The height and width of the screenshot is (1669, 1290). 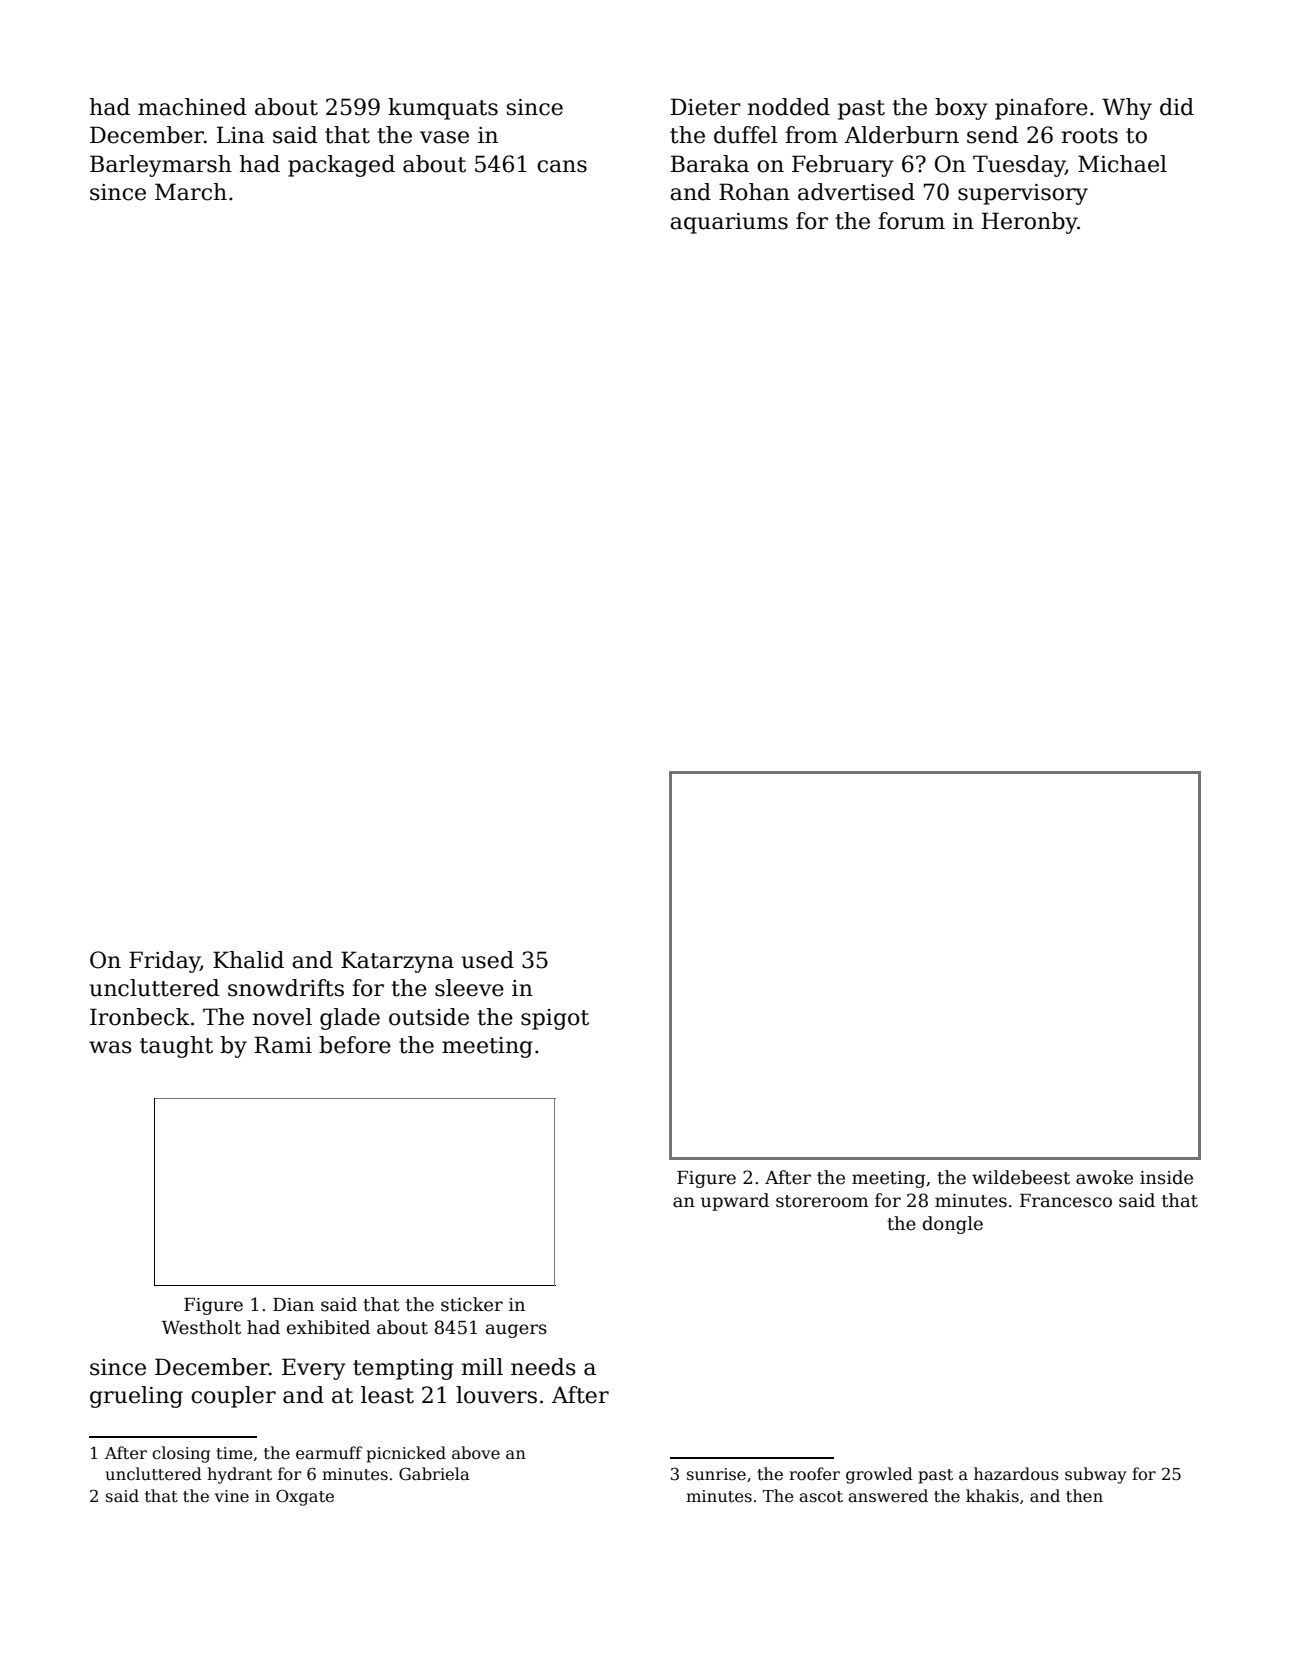 I want to click on boxy, so click(x=961, y=109).
